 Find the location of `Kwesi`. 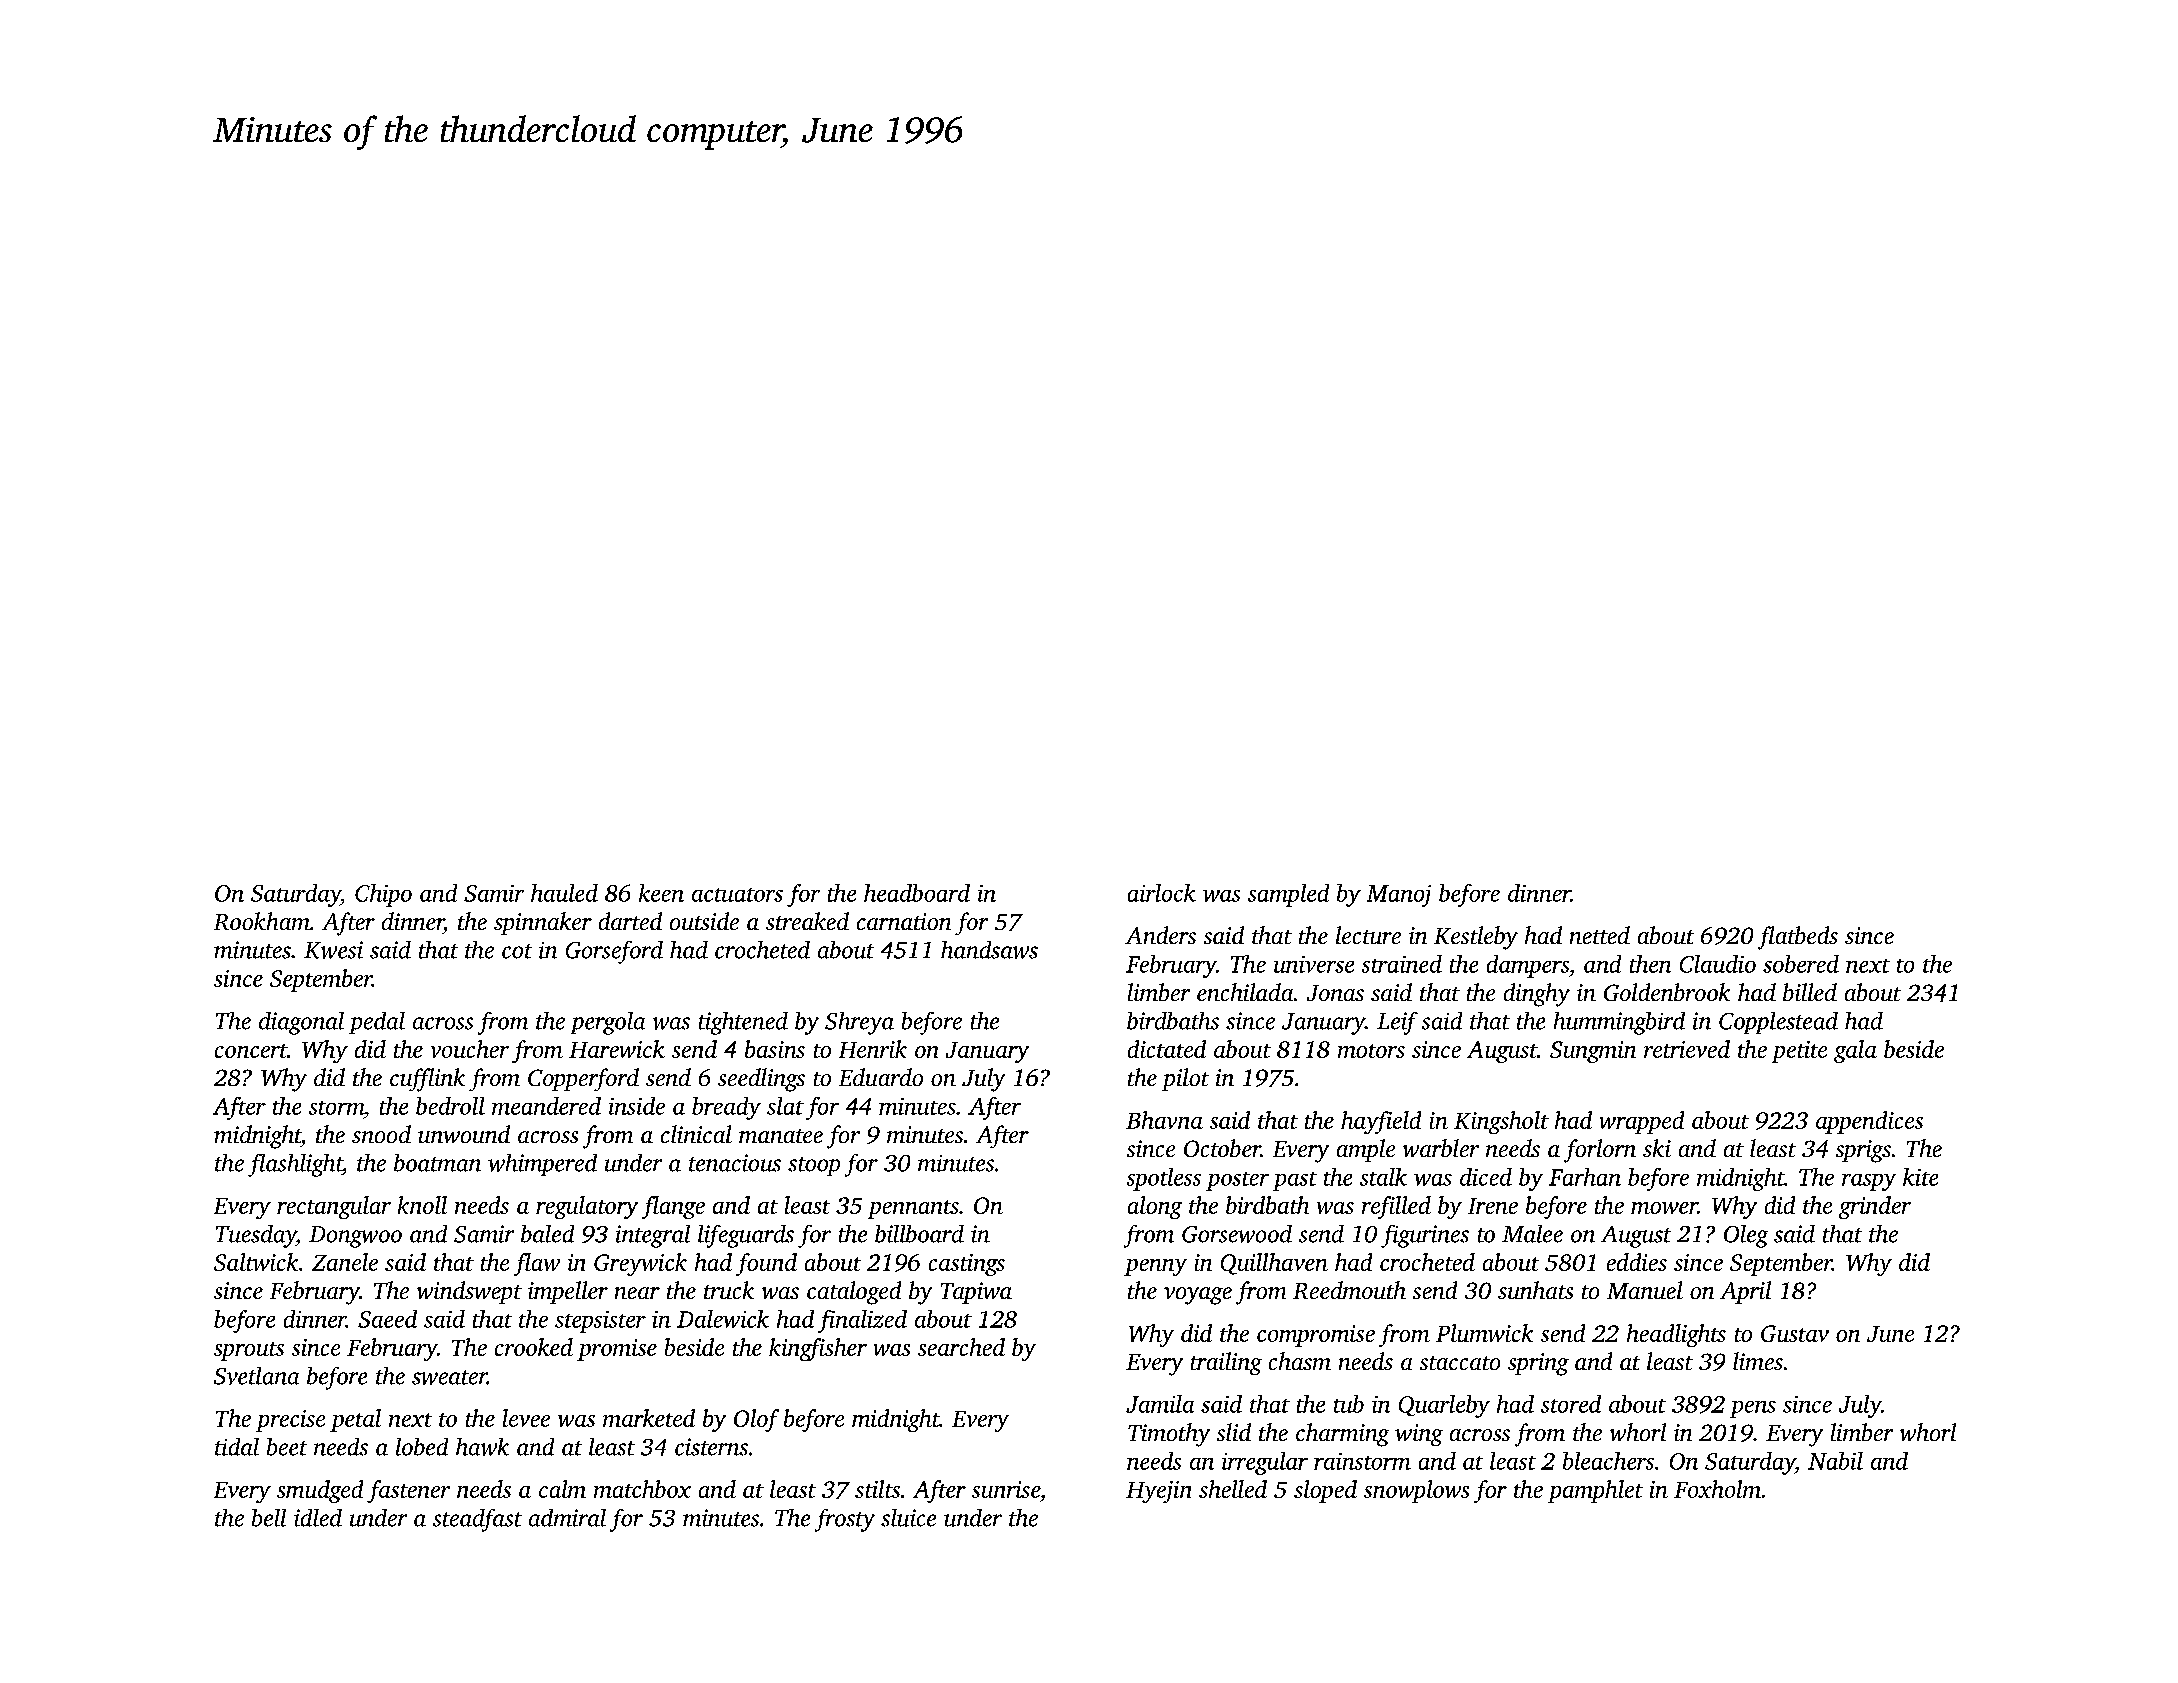

Kwesi is located at coordinates (333, 950).
